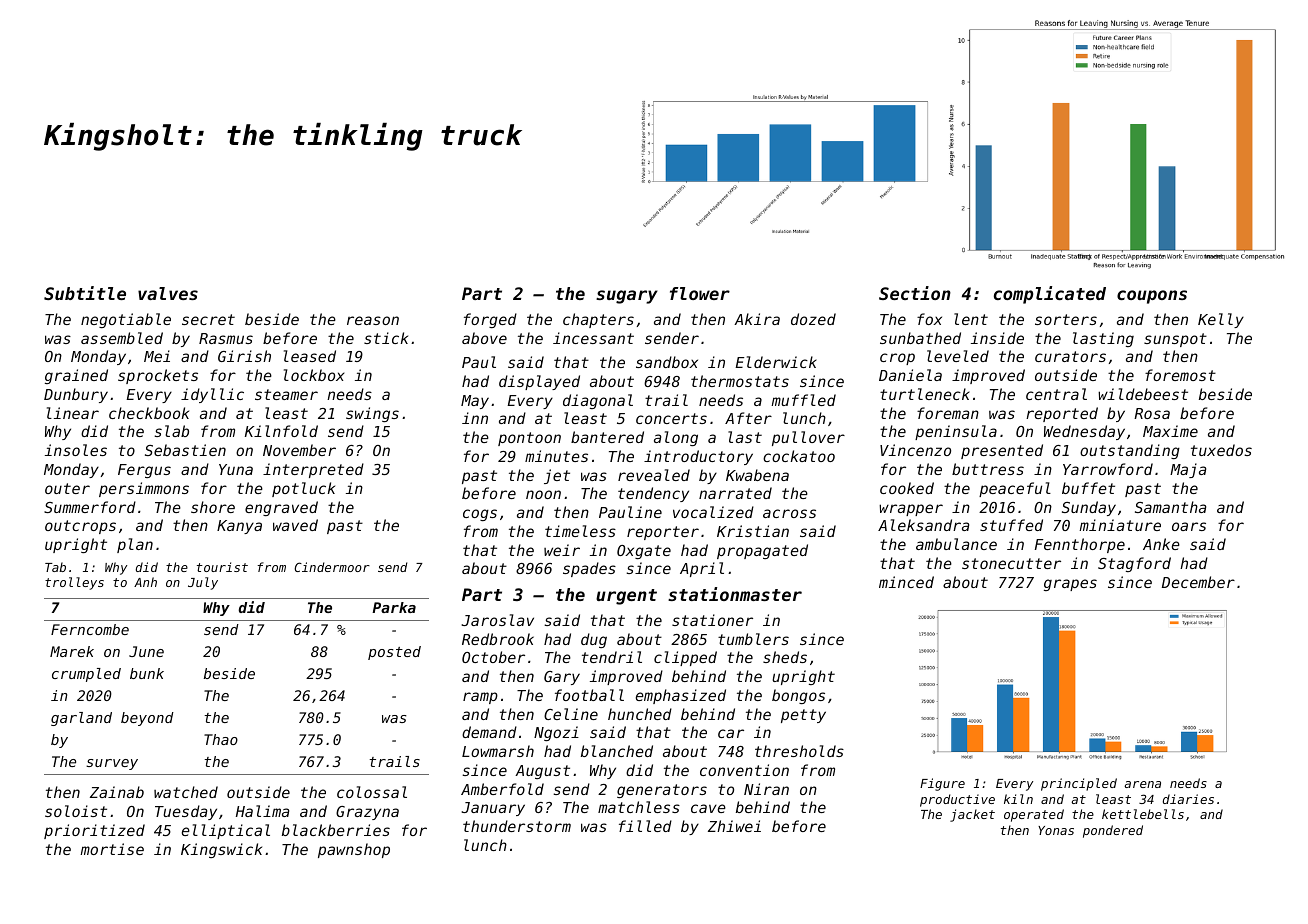 This document has width=1308, height=924. I want to click on Yarrowford, so click(1108, 469).
